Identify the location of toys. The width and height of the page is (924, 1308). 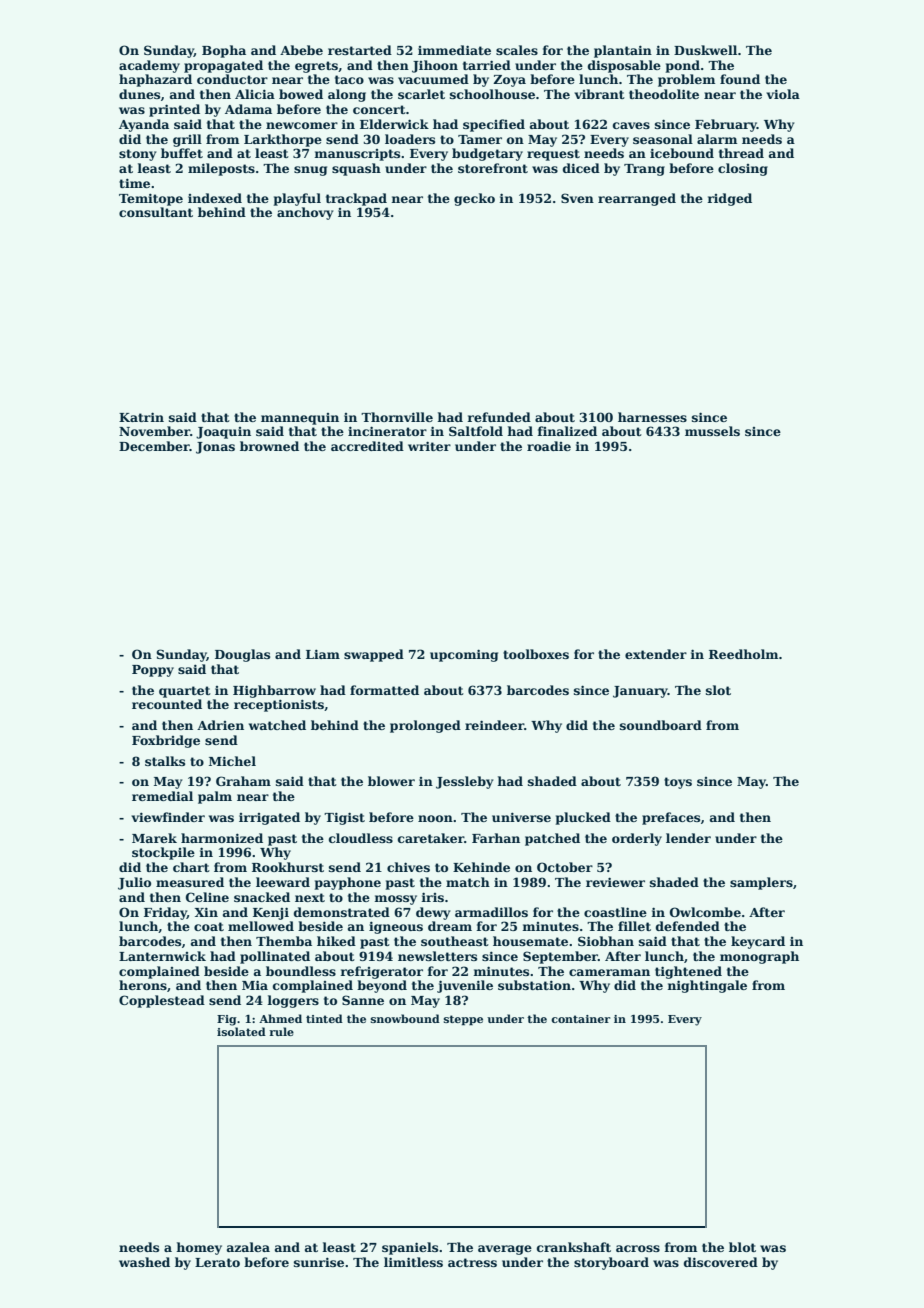
(678, 783).
